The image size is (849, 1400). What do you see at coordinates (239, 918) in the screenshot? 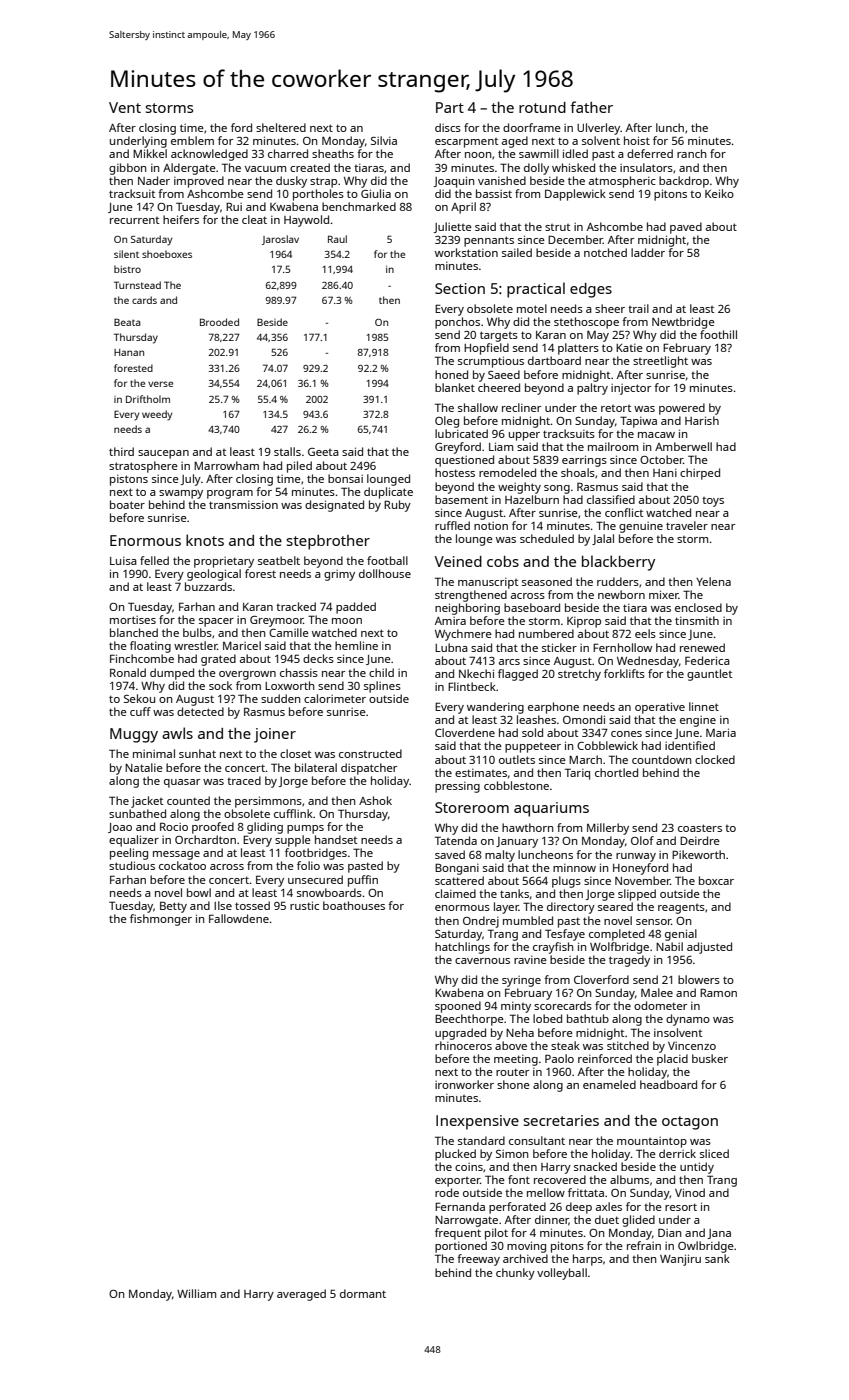
I see `Fallowdene` at bounding box center [239, 918].
